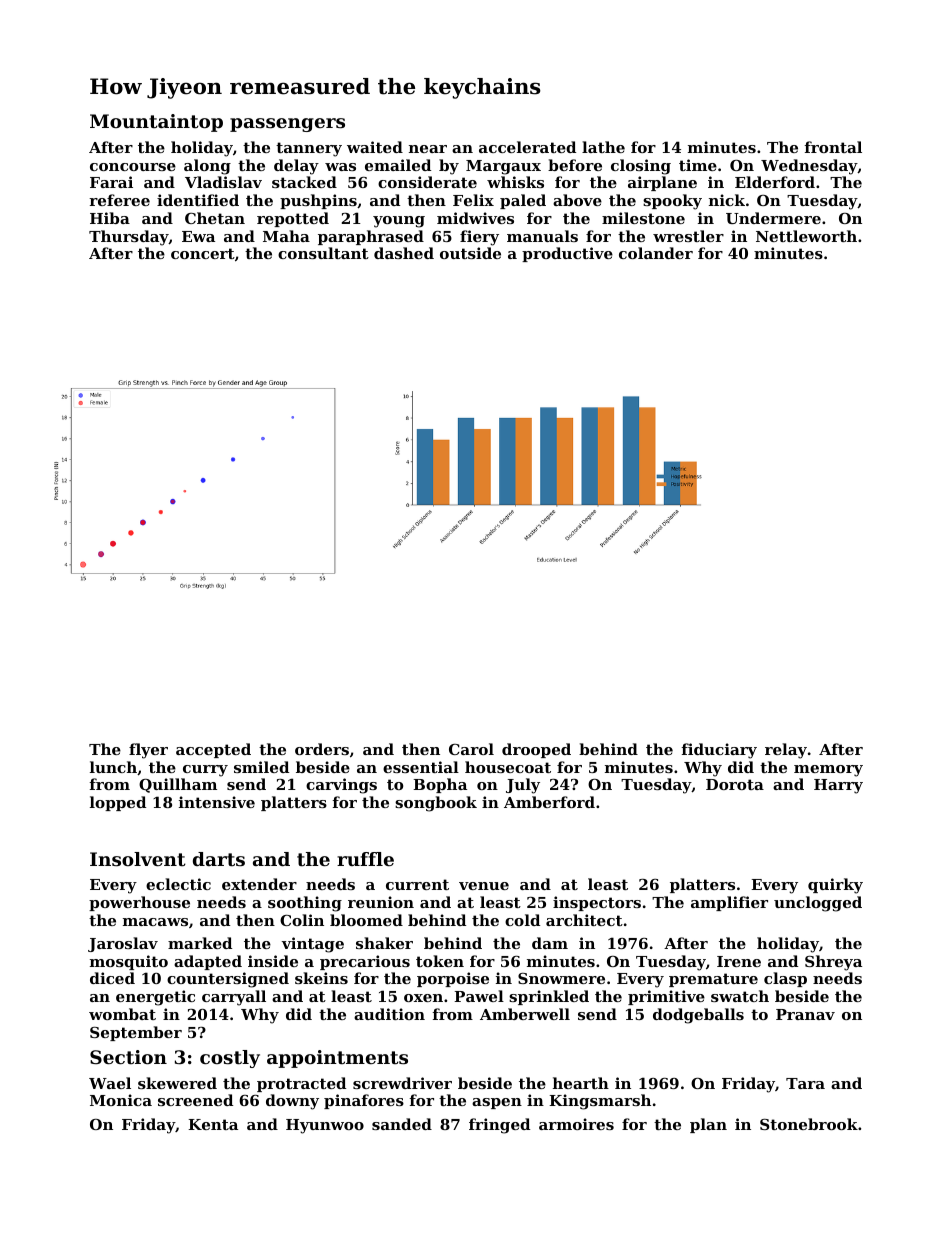 This document has width=952, height=1233. Describe the element at coordinates (833, 147) in the document. I see `frontal` at that location.
